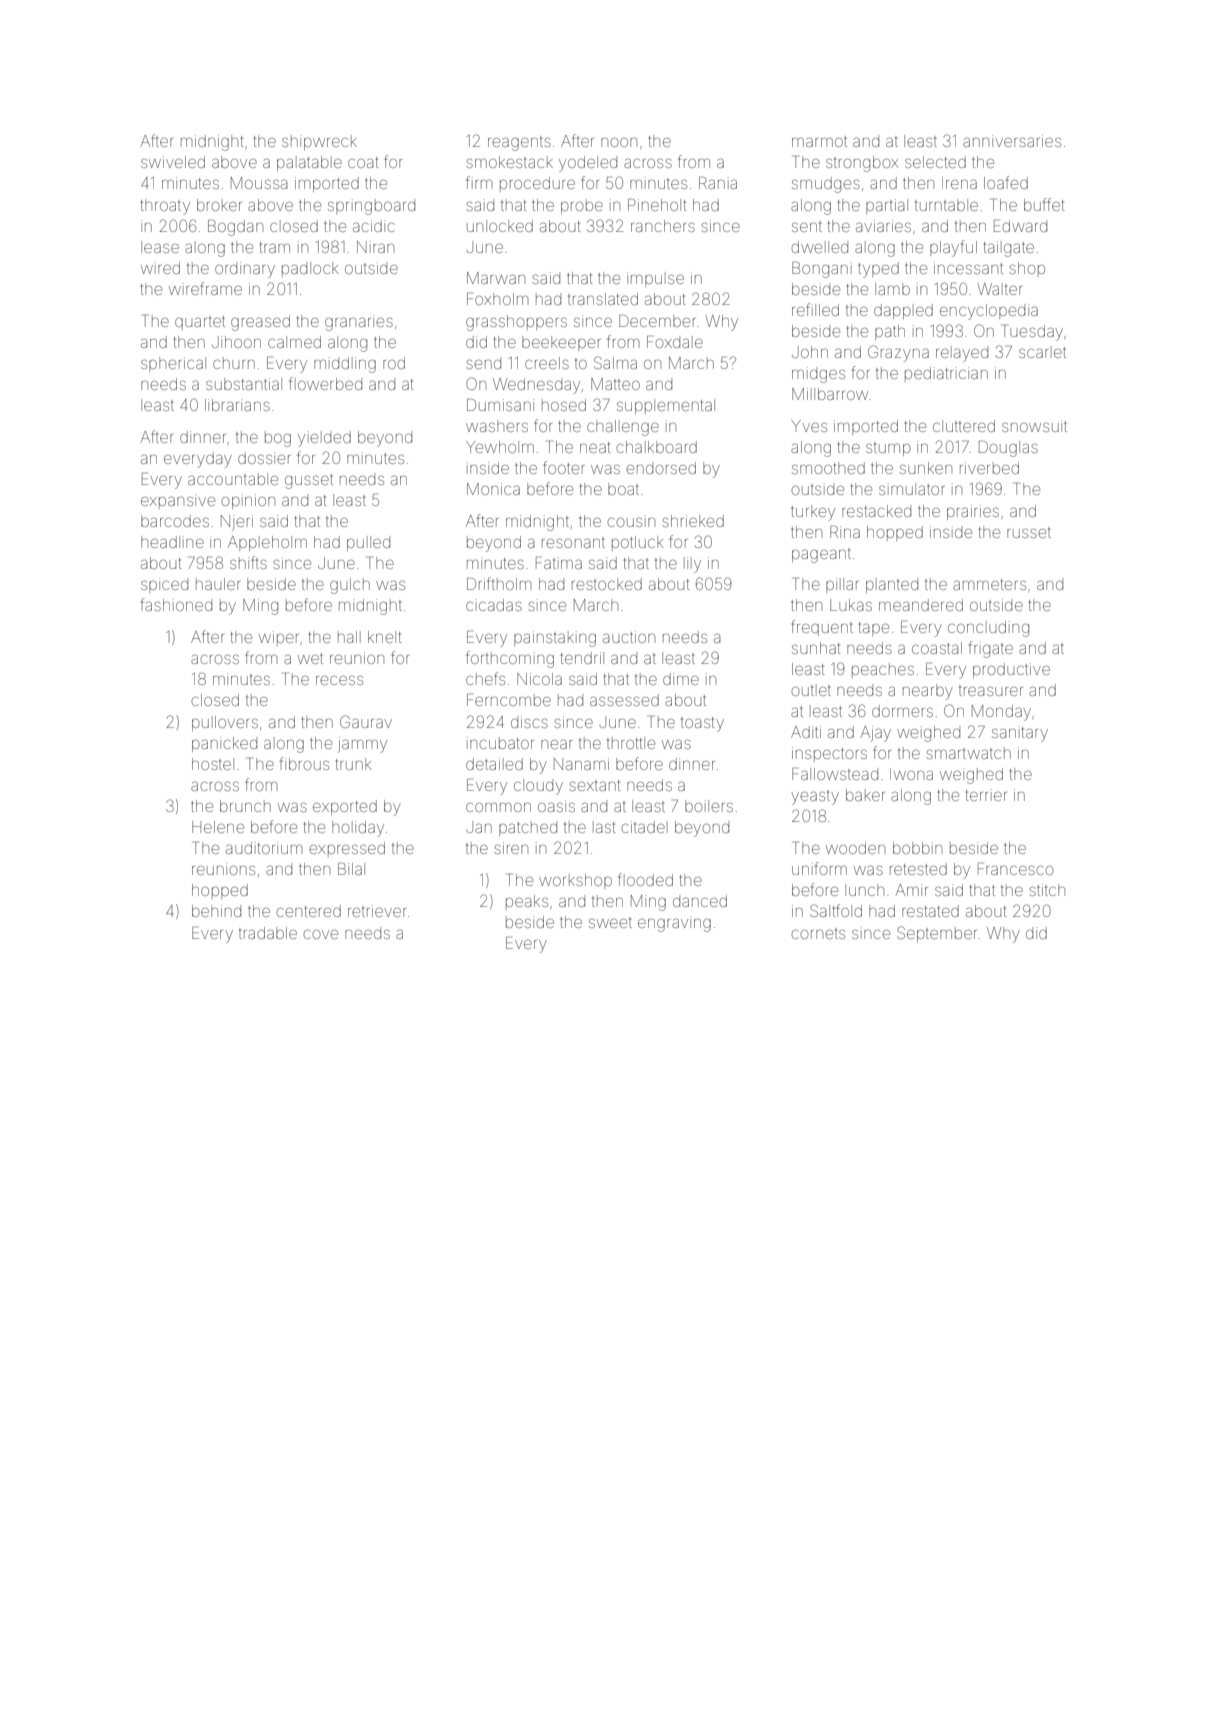 The width and height of the screenshot is (1208, 1709). Describe the element at coordinates (173, 162) in the screenshot. I see `swiveled` at that location.
